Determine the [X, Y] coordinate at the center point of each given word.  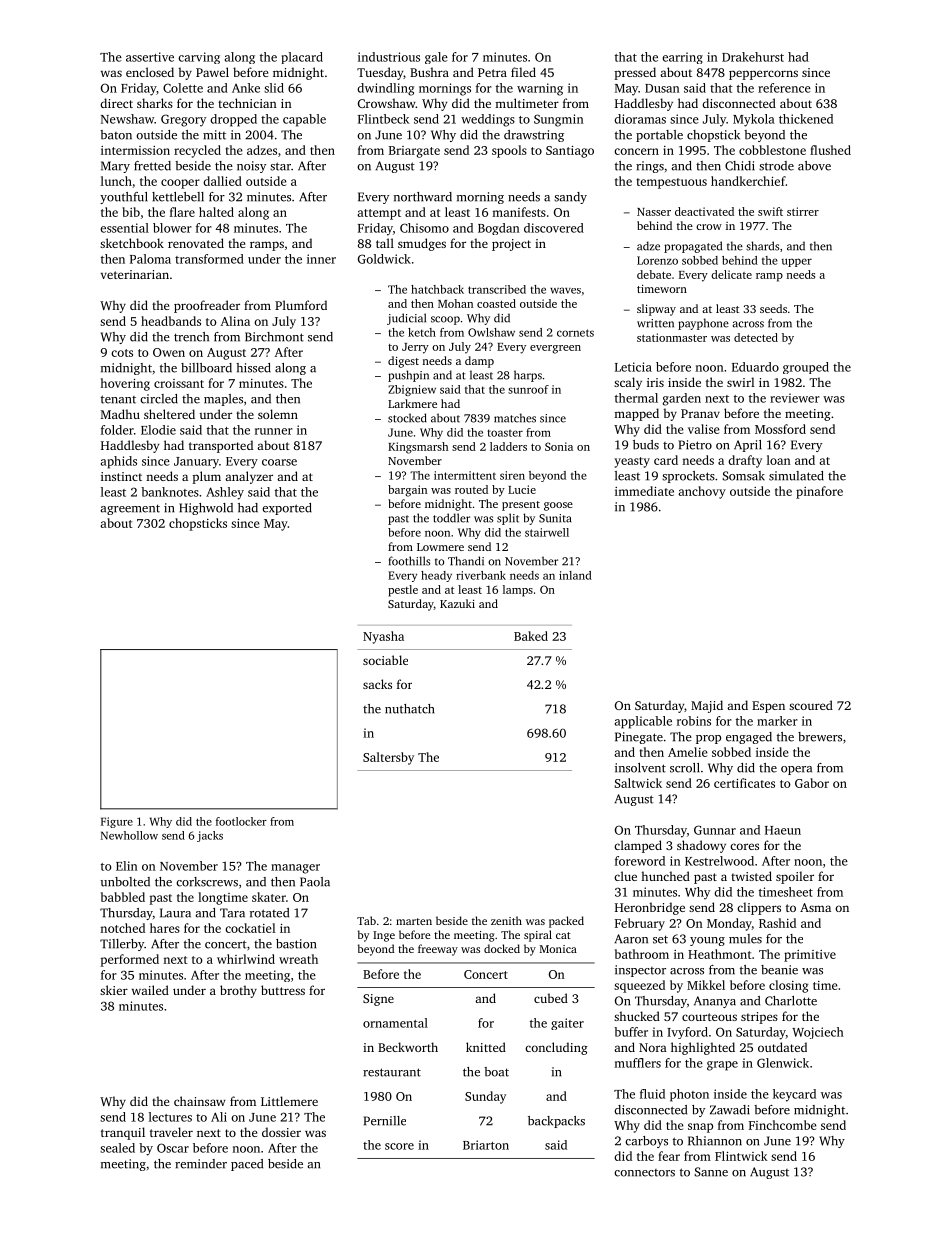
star [280, 166]
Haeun [783, 830]
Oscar [173, 1148]
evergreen [555, 349]
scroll [685, 768]
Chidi [740, 166]
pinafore [819, 492]
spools [509, 151]
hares [165, 928]
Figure [117, 822]
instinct [121, 476]
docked [502, 948]
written [655, 323]
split [508, 519]
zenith [506, 920]
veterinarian [135, 274]
